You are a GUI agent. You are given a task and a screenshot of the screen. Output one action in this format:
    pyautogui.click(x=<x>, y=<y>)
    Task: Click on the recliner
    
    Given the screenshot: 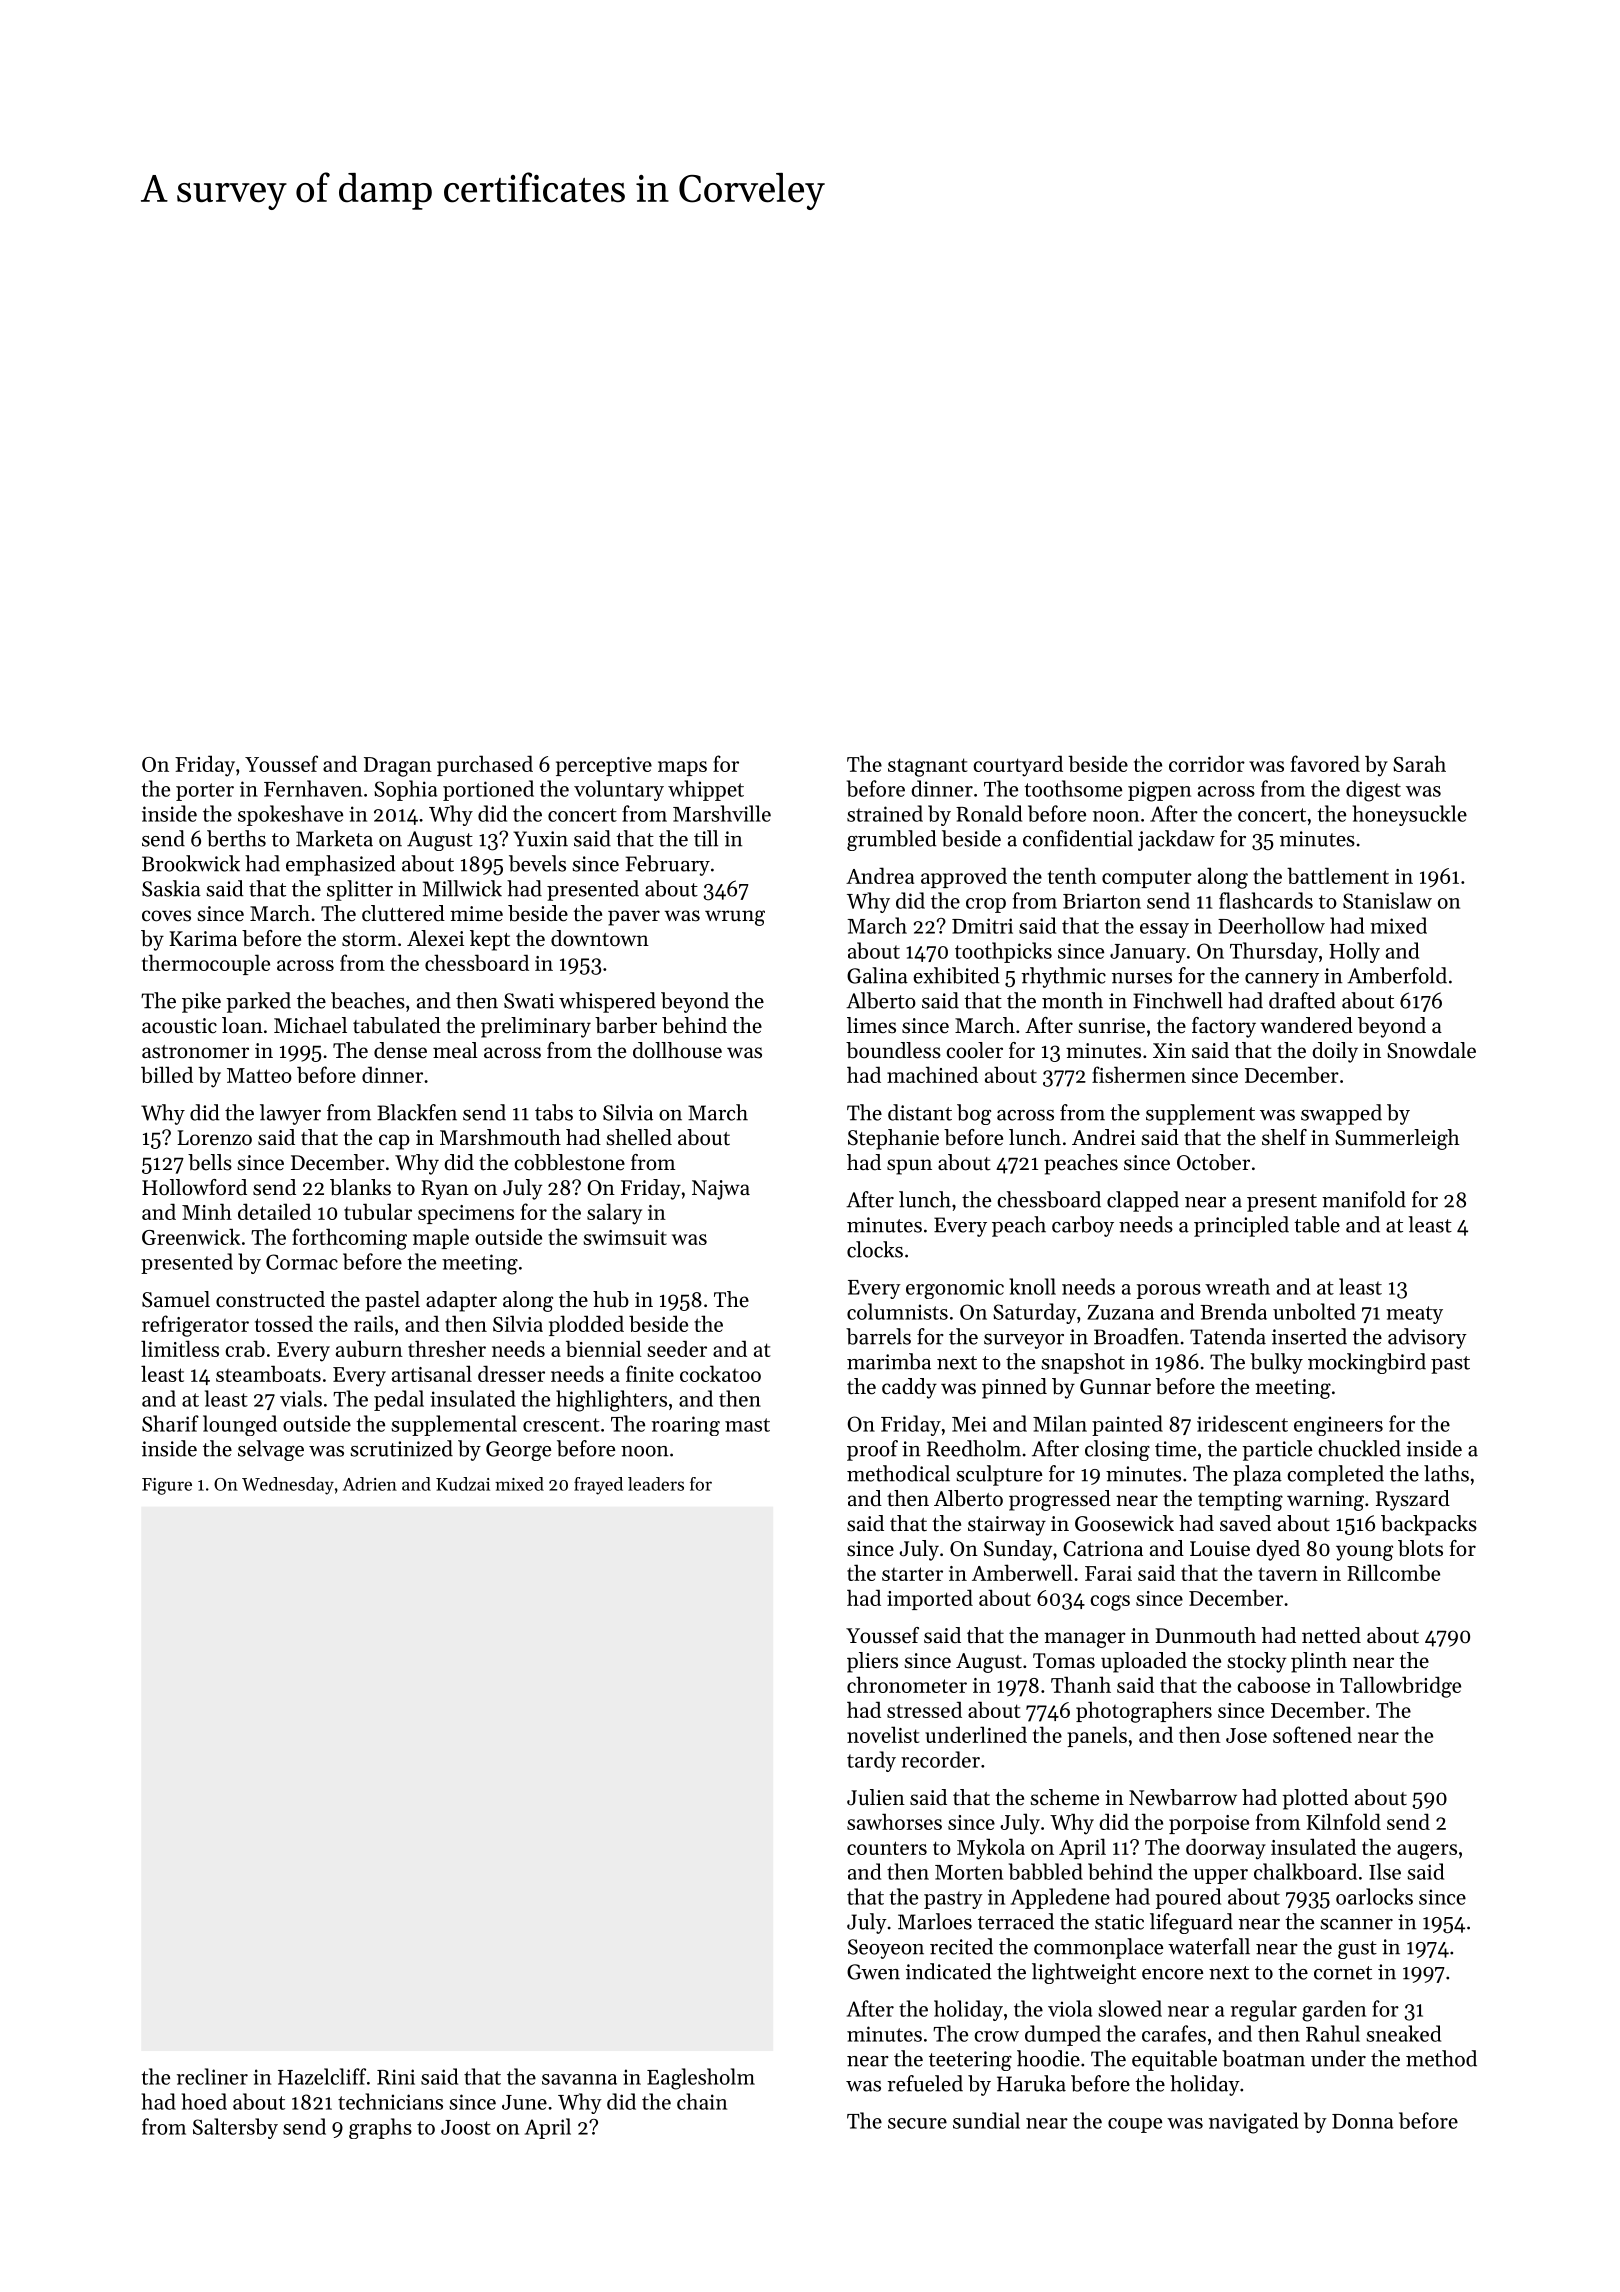 What is the action you would take?
    pyautogui.click(x=212, y=2076)
